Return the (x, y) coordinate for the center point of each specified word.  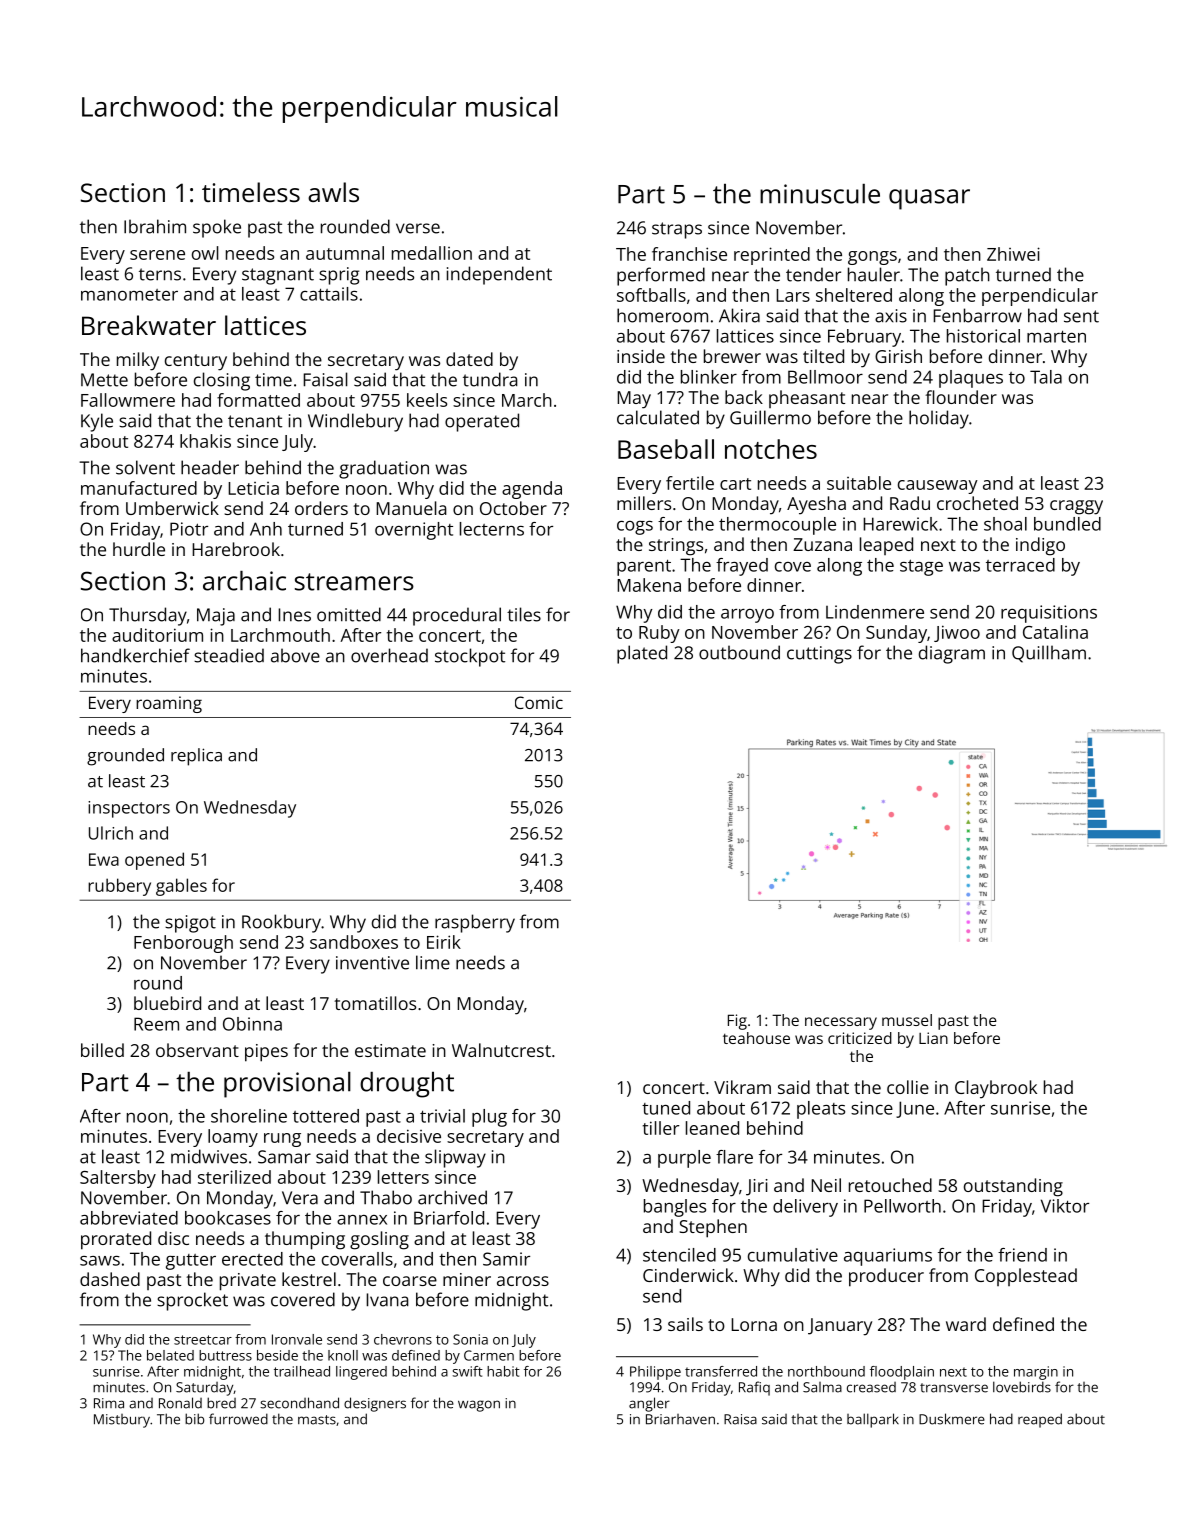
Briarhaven (680, 1419)
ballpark (873, 1420)
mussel (907, 1020)
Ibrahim (155, 226)
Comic (539, 702)
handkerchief (135, 655)
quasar (929, 199)
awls (333, 192)
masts (317, 1420)
